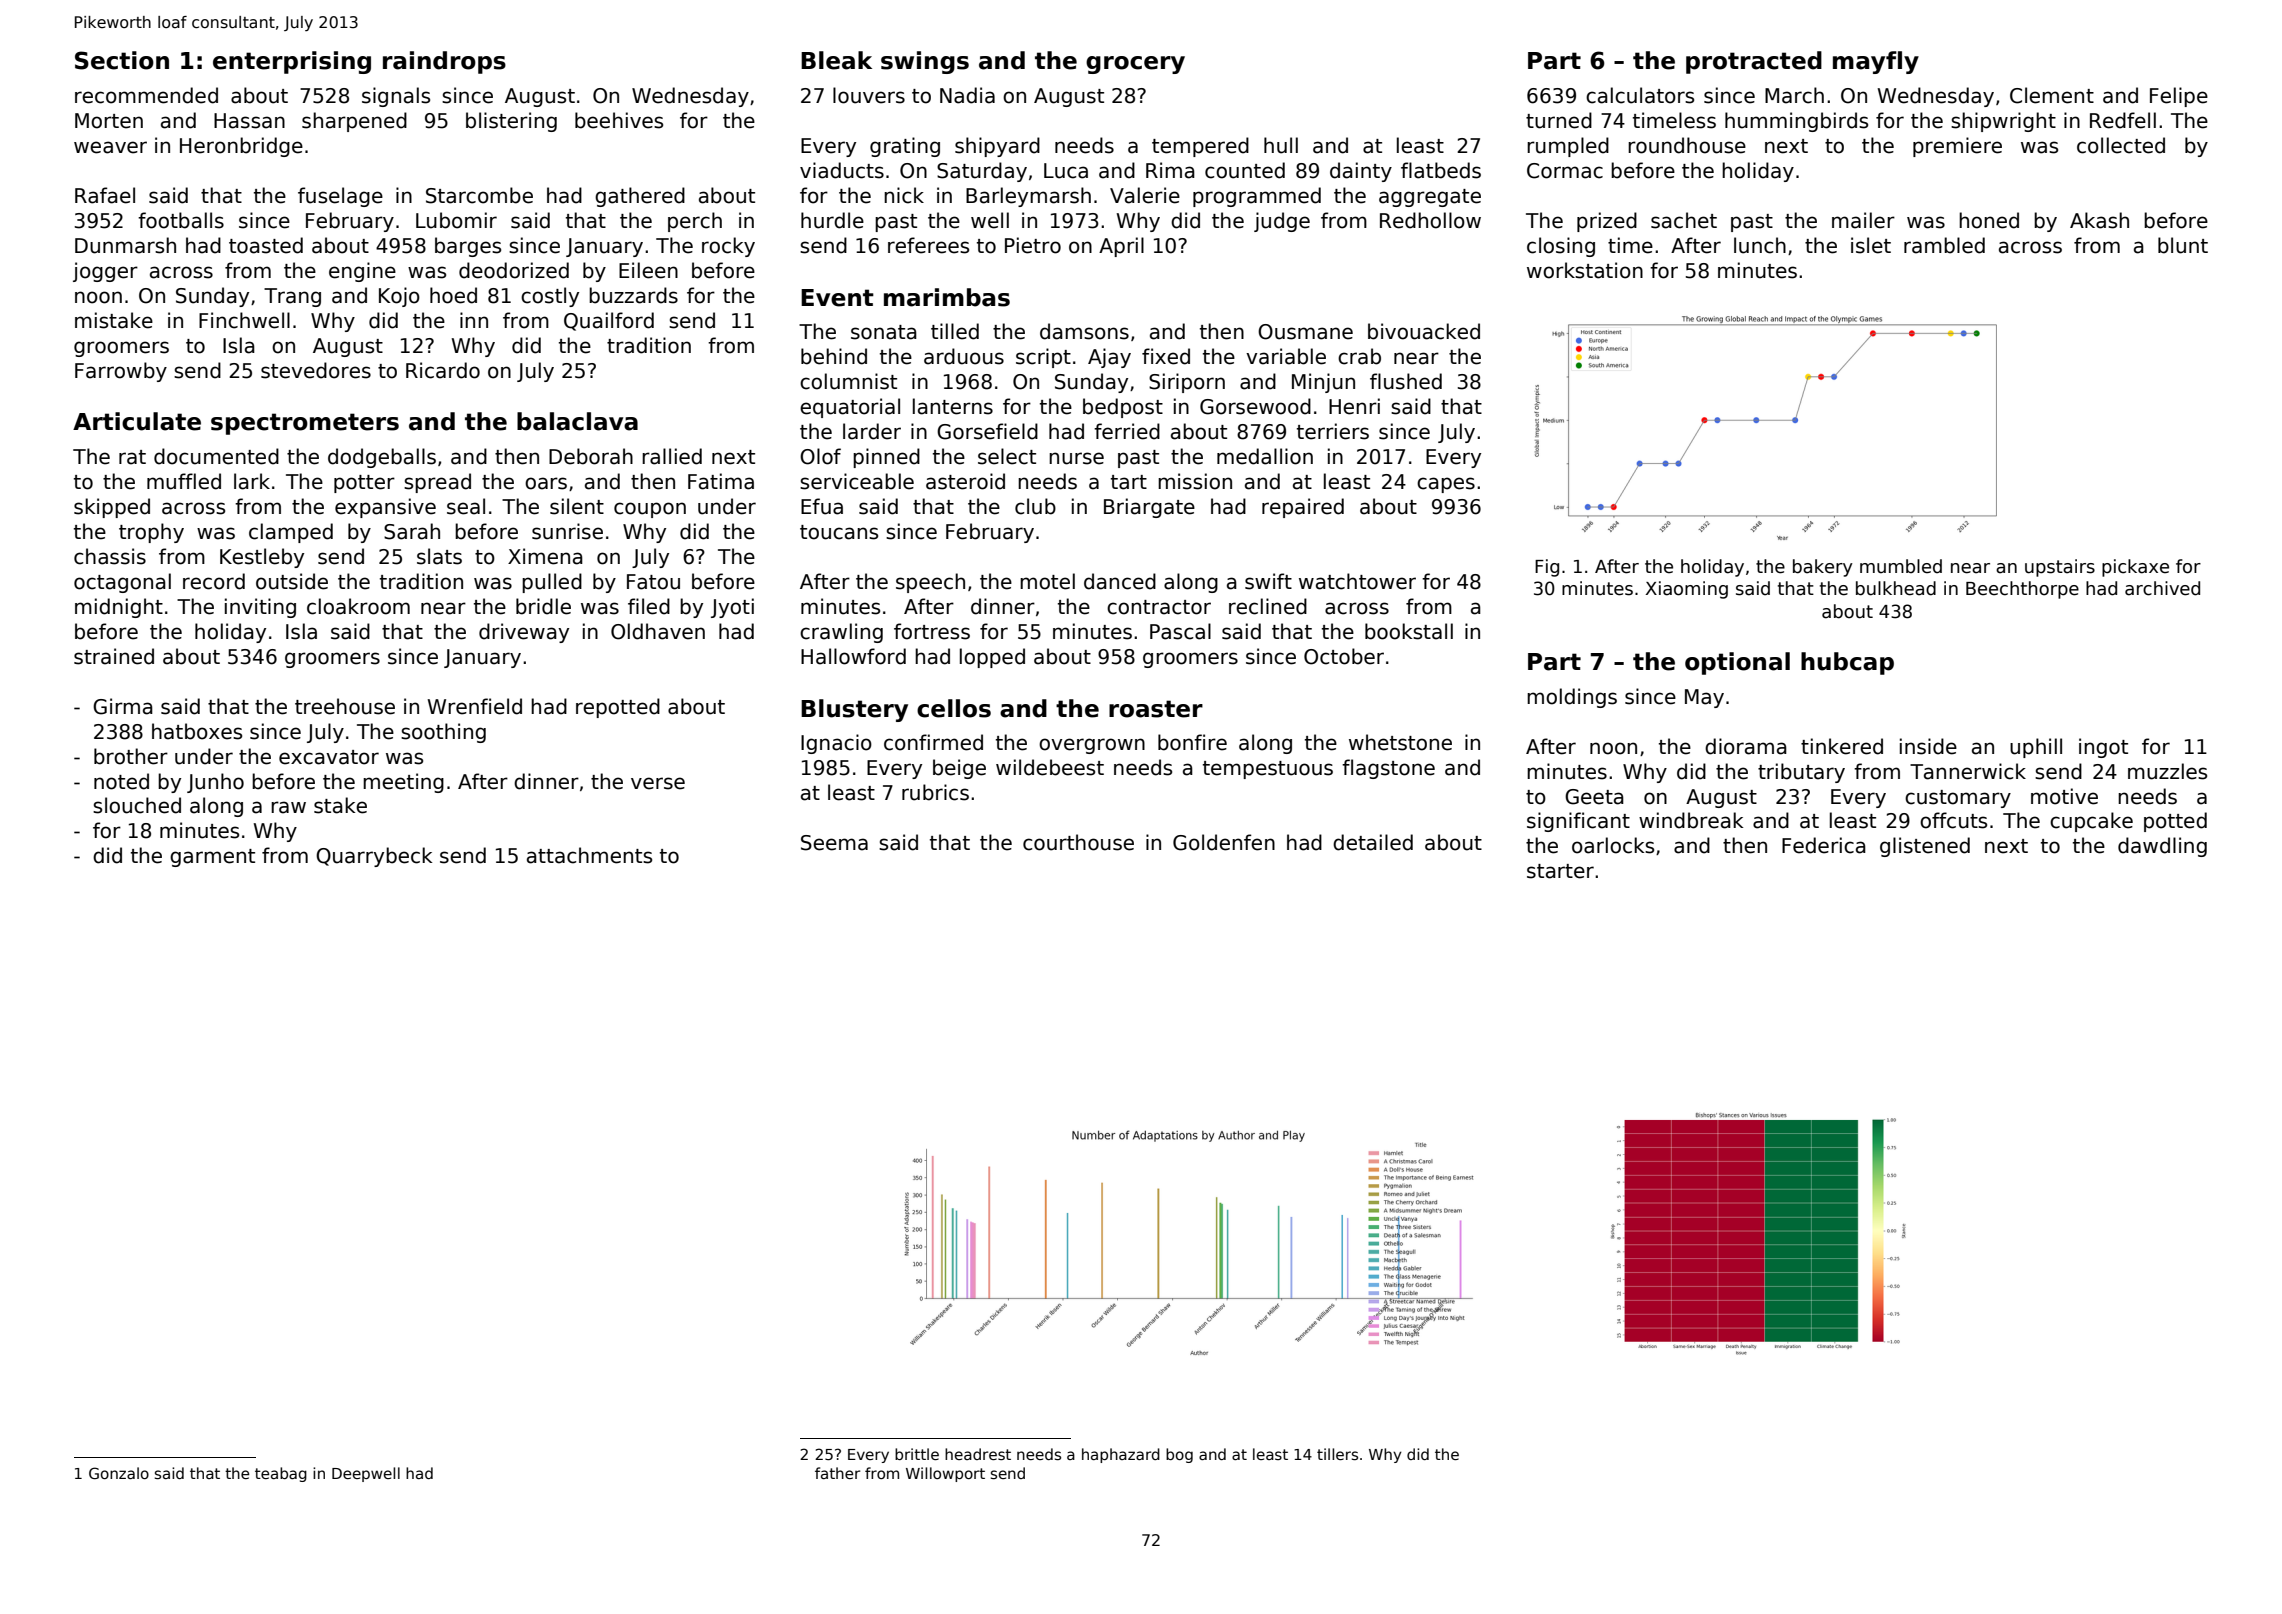 The width and height of the document is (2282, 1614). Describe the element at coordinates (1896, 588) in the document. I see `bulkhead` at that location.
